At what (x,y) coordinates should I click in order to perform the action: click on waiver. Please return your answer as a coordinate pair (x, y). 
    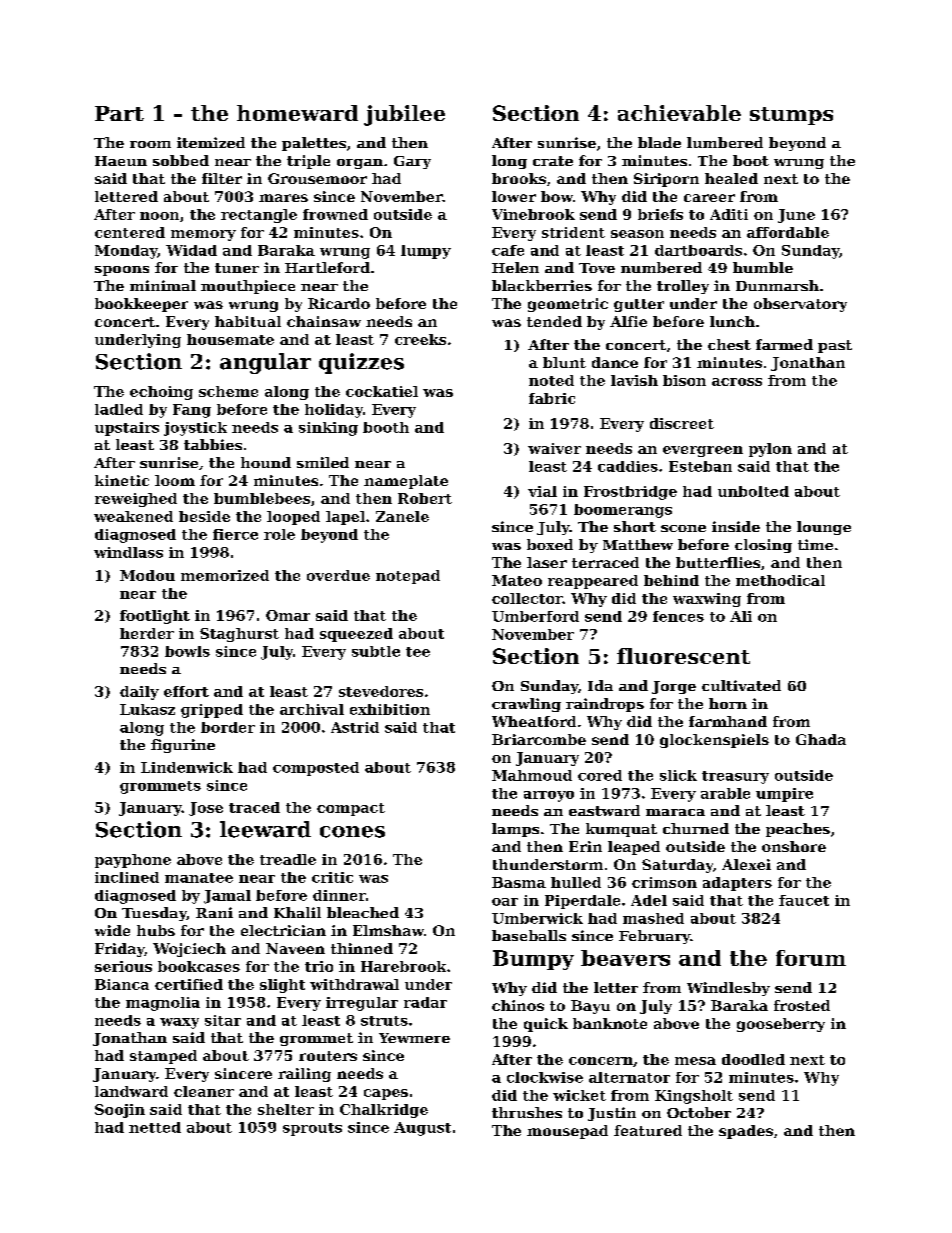
    Looking at the image, I should click on (554, 448).
